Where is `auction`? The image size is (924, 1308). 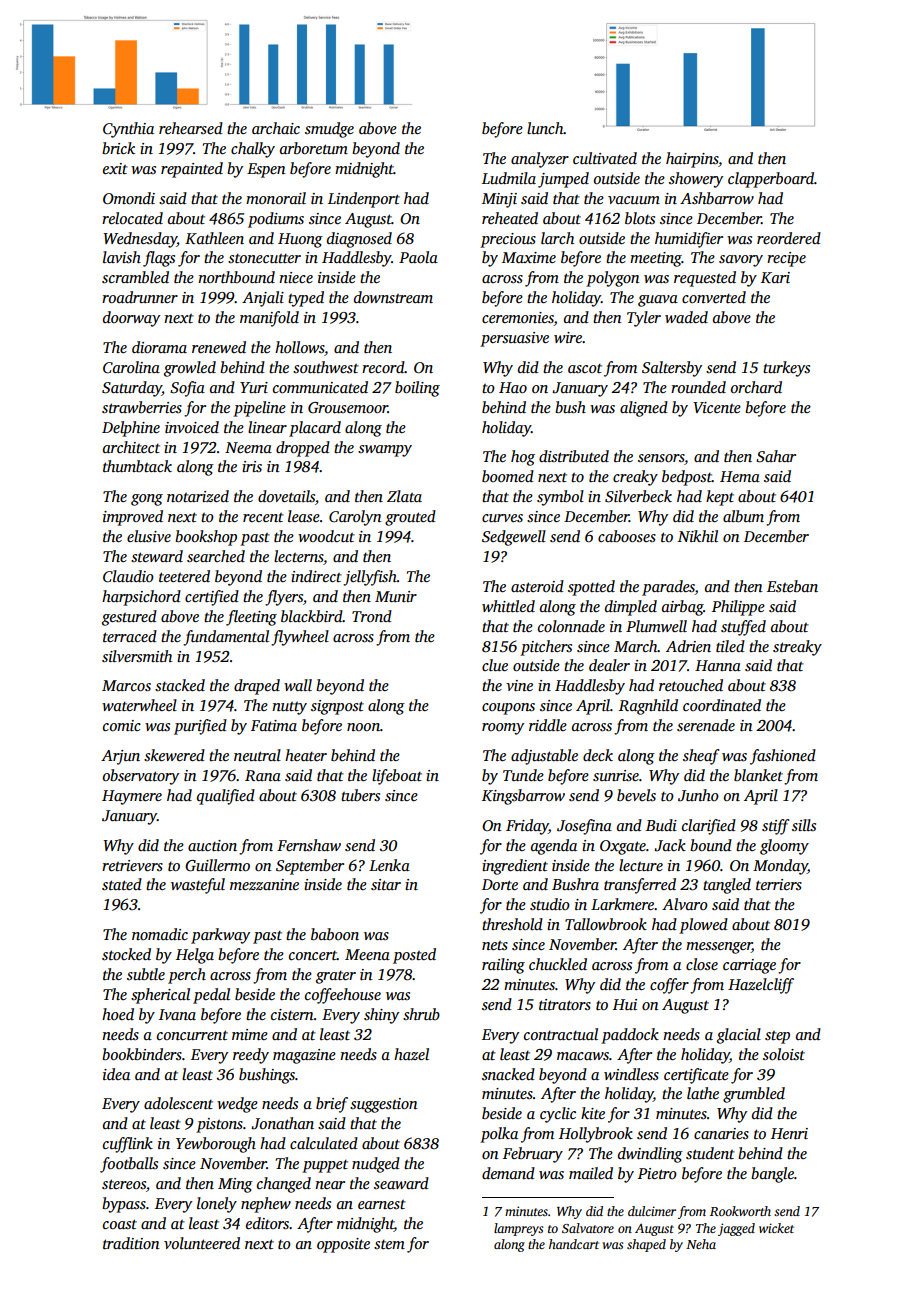
auction is located at coordinates (212, 845).
